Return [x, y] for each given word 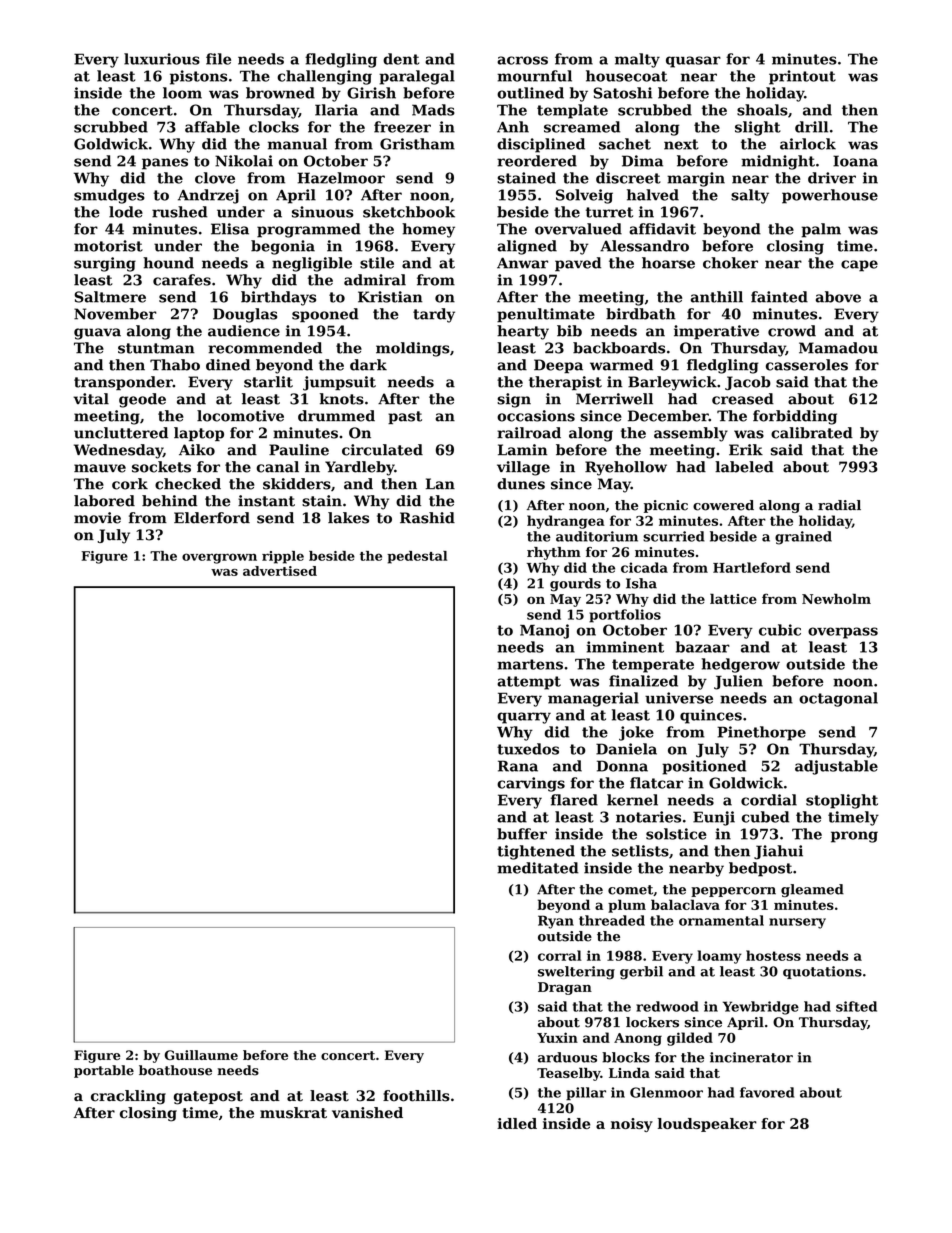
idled [517, 1123]
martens [530, 664]
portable [104, 1071]
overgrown [219, 558]
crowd [792, 331]
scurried [674, 536]
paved [578, 264]
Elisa [230, 229]
